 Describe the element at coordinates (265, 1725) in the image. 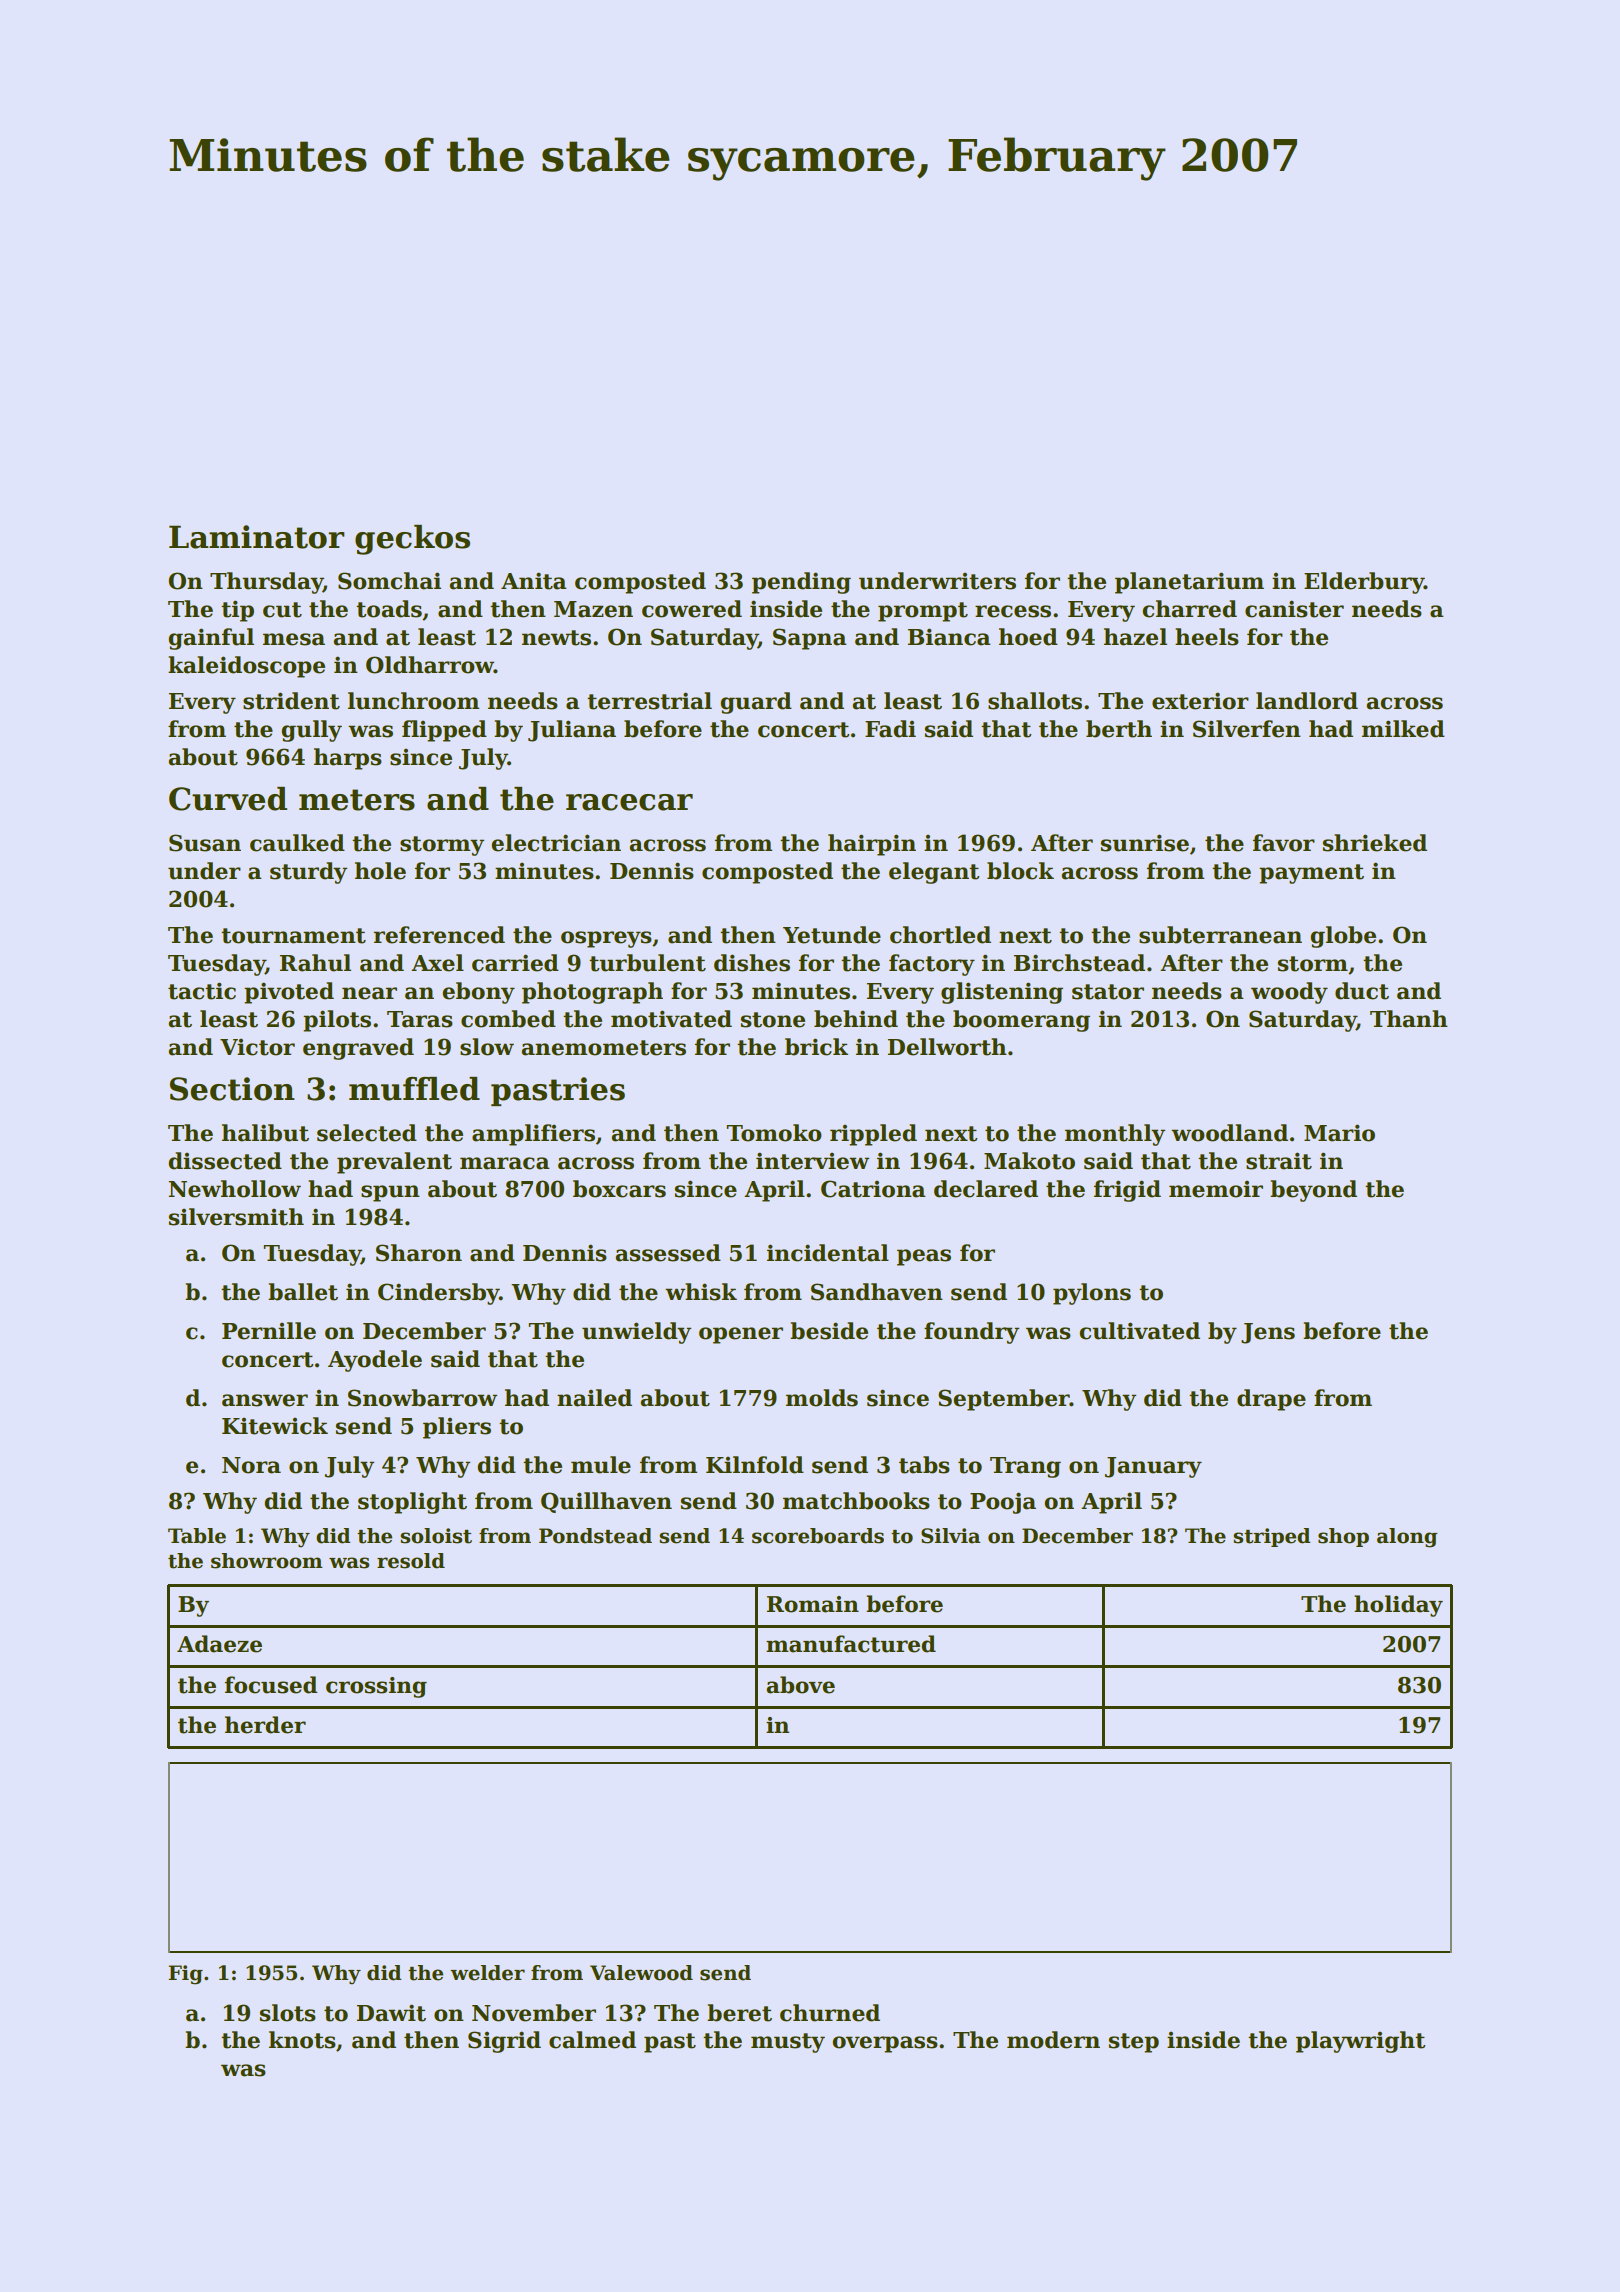

I see `herder` at that location.
